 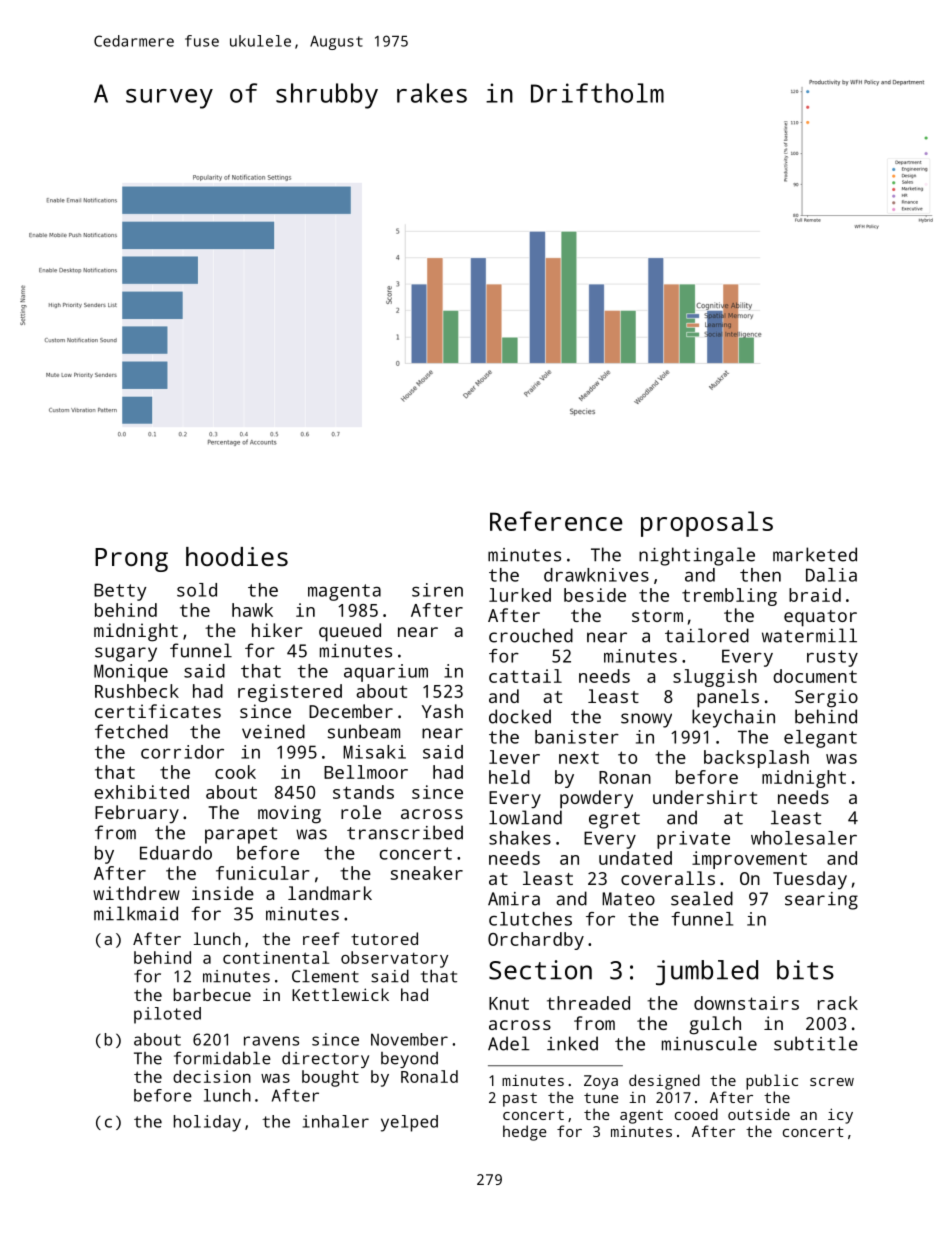 I want to click on Prong, so click(x=131, y=560).
